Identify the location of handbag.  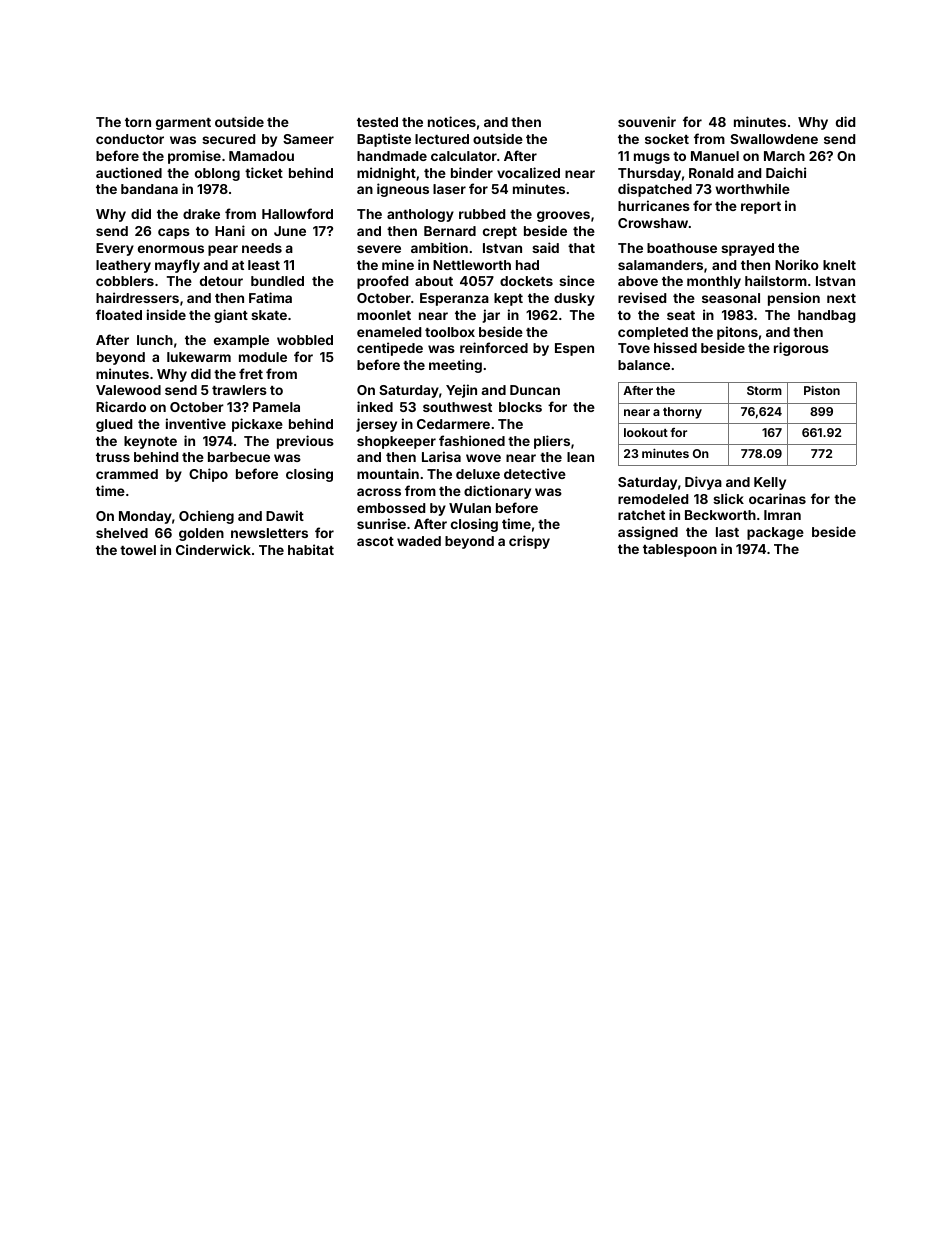
(827, 316).
